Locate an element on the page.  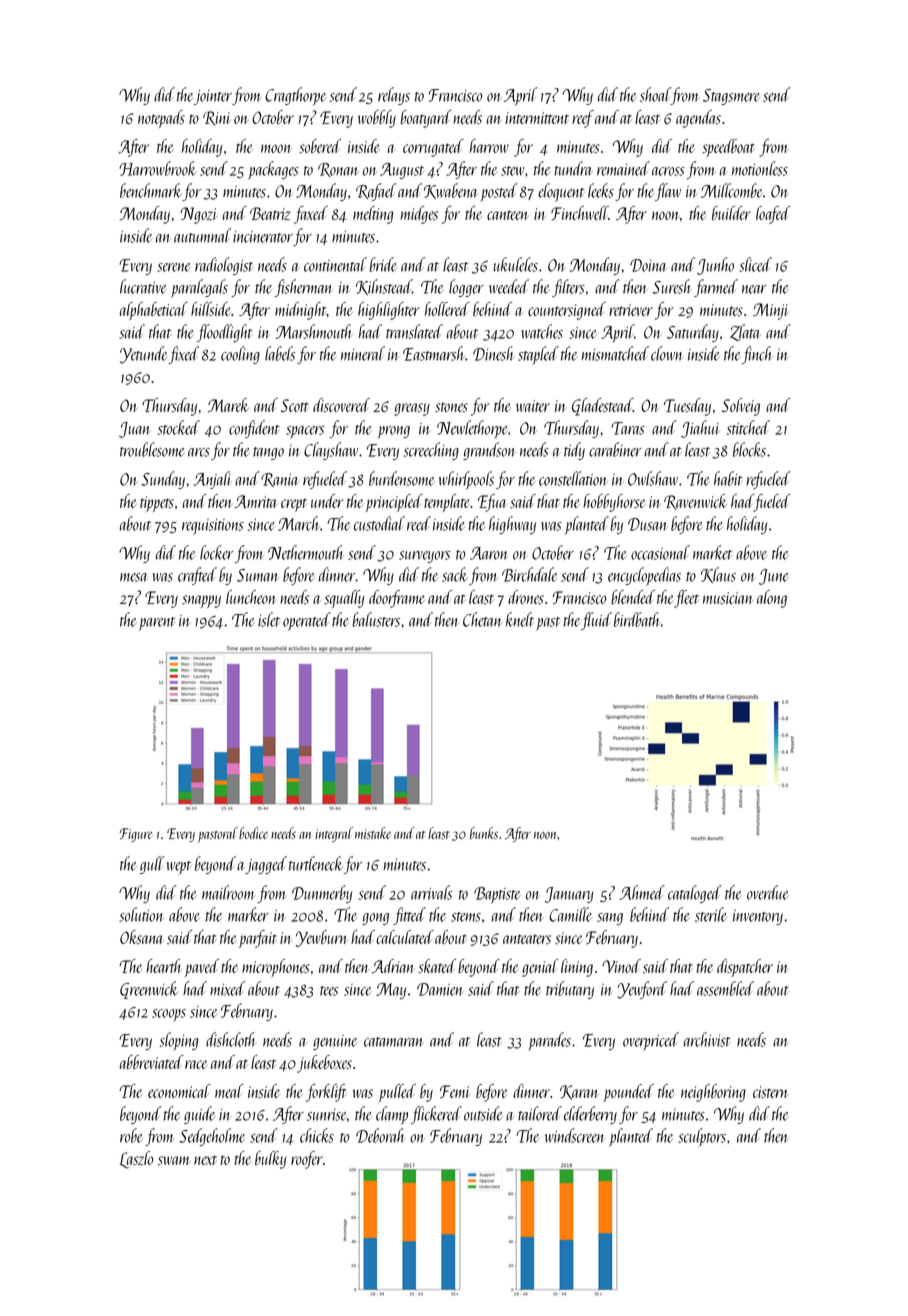
bodice is located at coordinates (253, 833).
